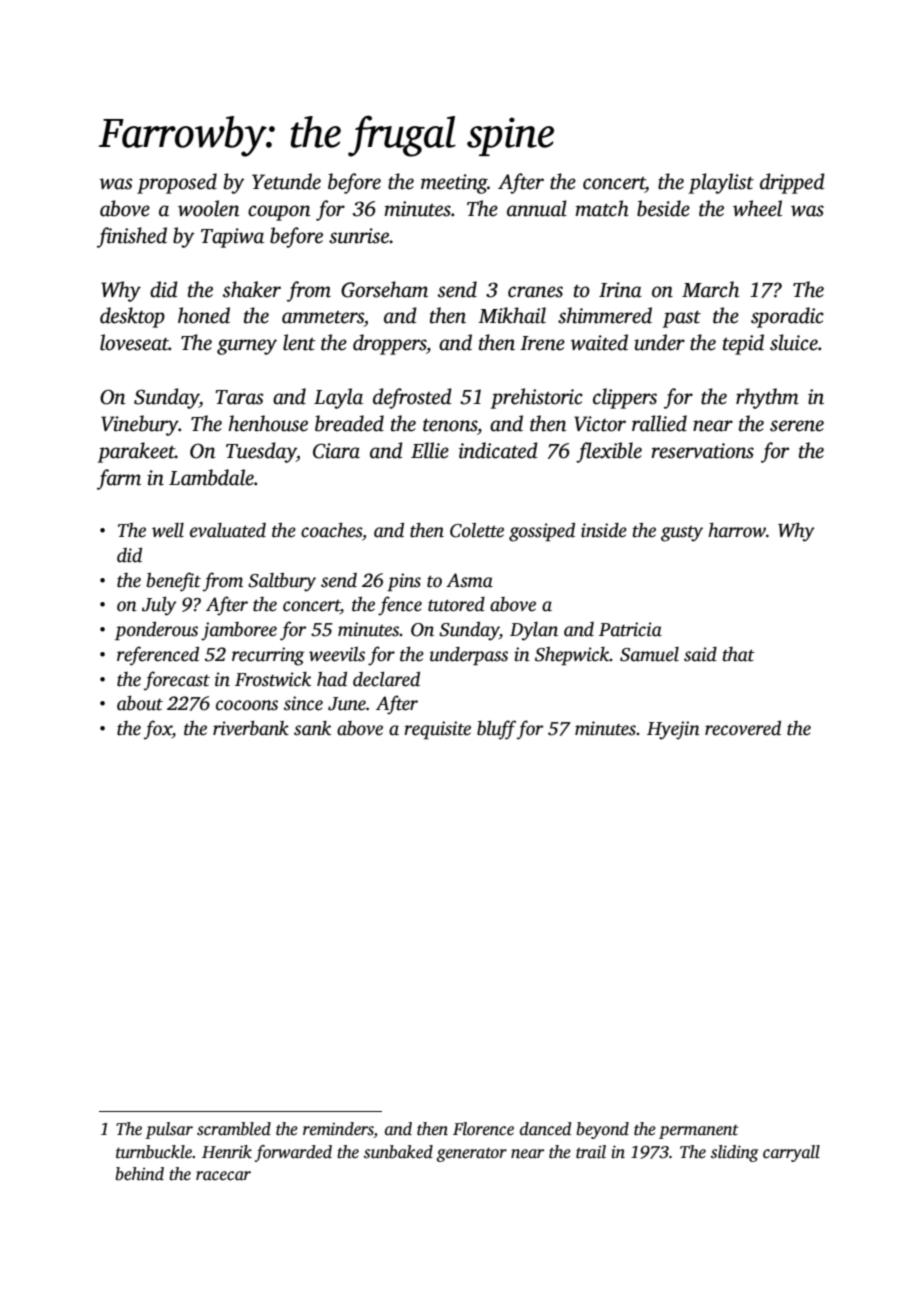  What do you see at coordinates (469, 580) in the screenshot?
I see `Asma` at bounding box center [469, 580].
